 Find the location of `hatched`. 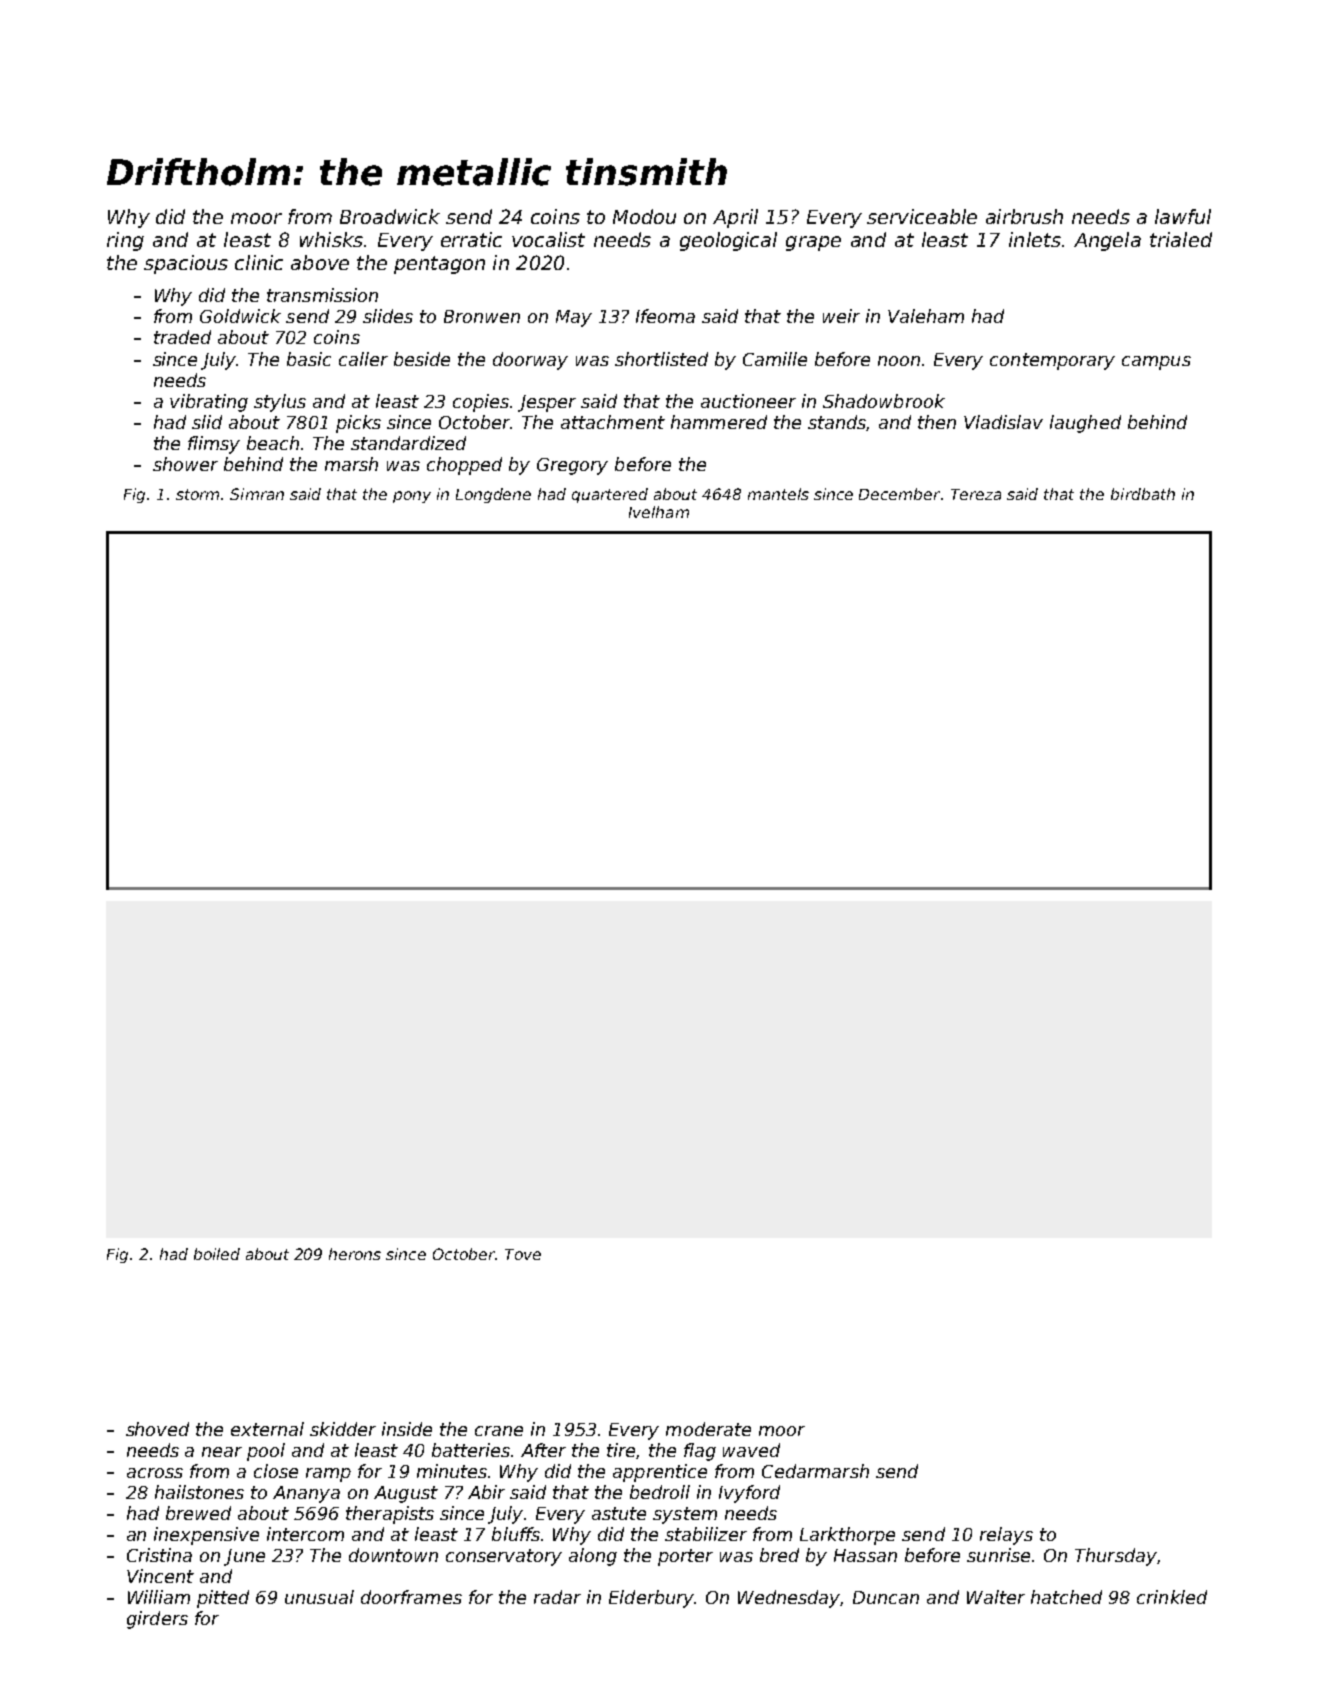

hatched is located at coordinates (1066, 1597).
